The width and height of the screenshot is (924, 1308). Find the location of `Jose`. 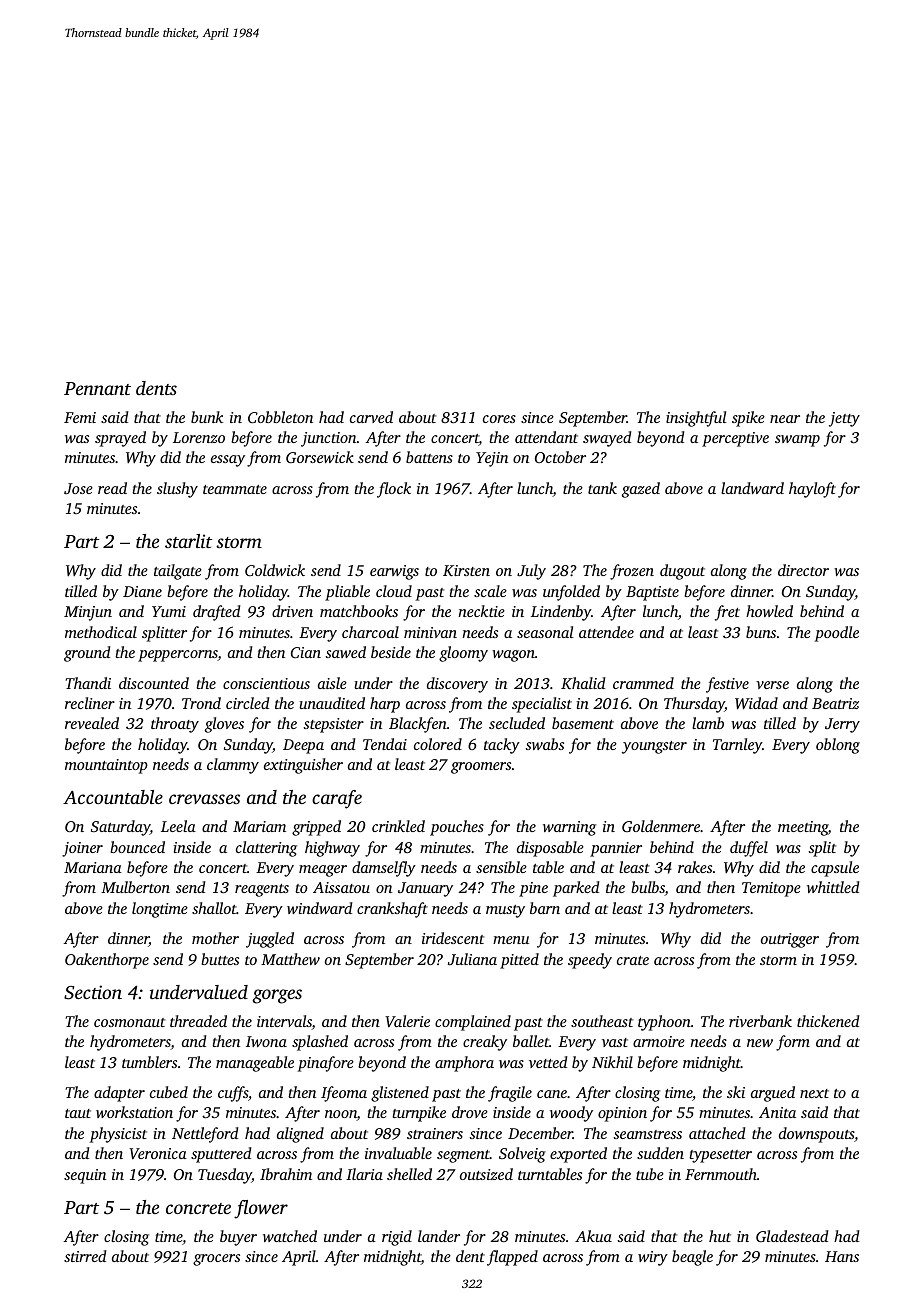

Jose is located at coordinates (78, 488).
